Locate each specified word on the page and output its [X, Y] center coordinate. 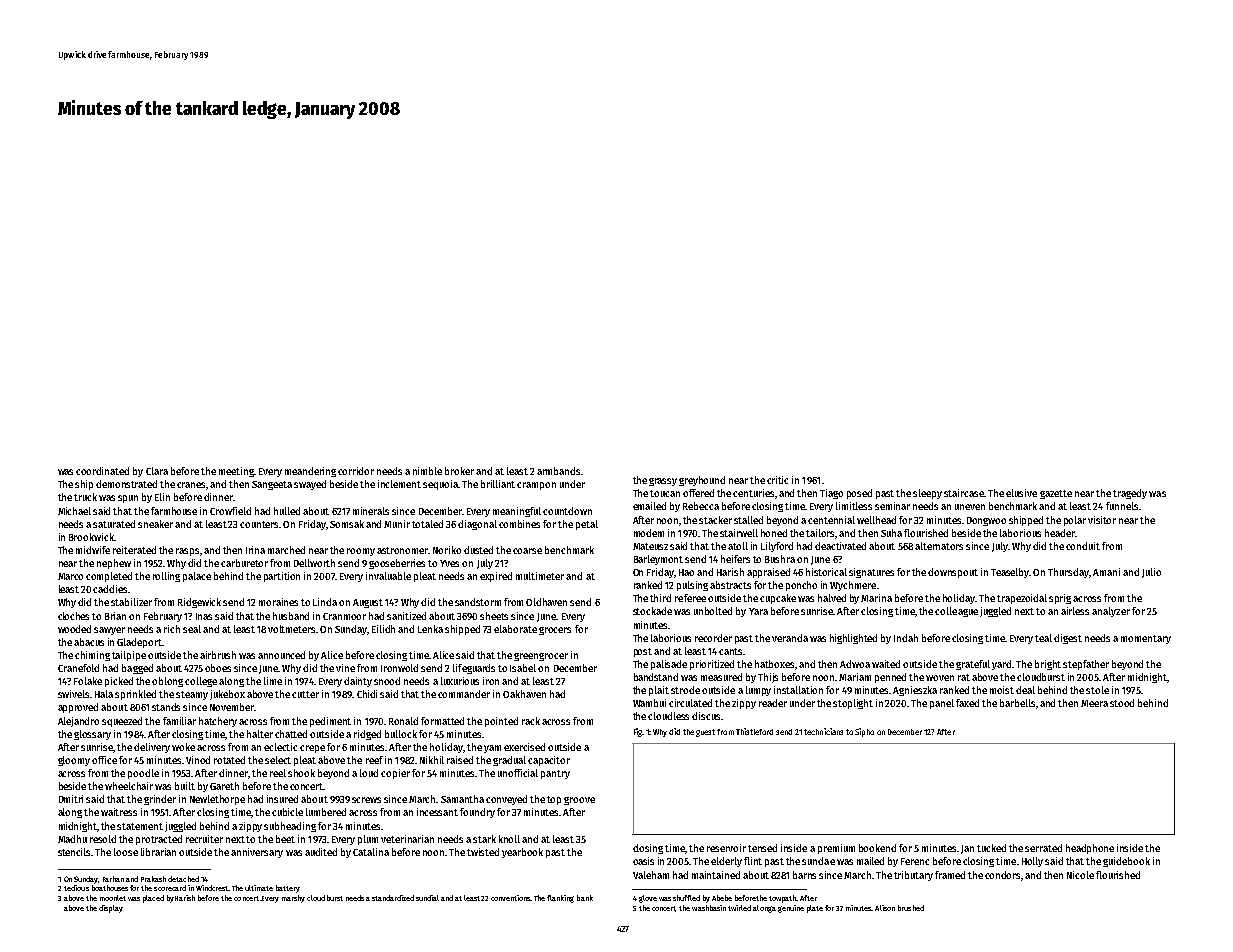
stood [1122, 703]
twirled [739, 908]
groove [579, 801]
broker [459, 471]
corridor [356, 471]
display [111, 909]
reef [374, 760]
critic [777, 480]
